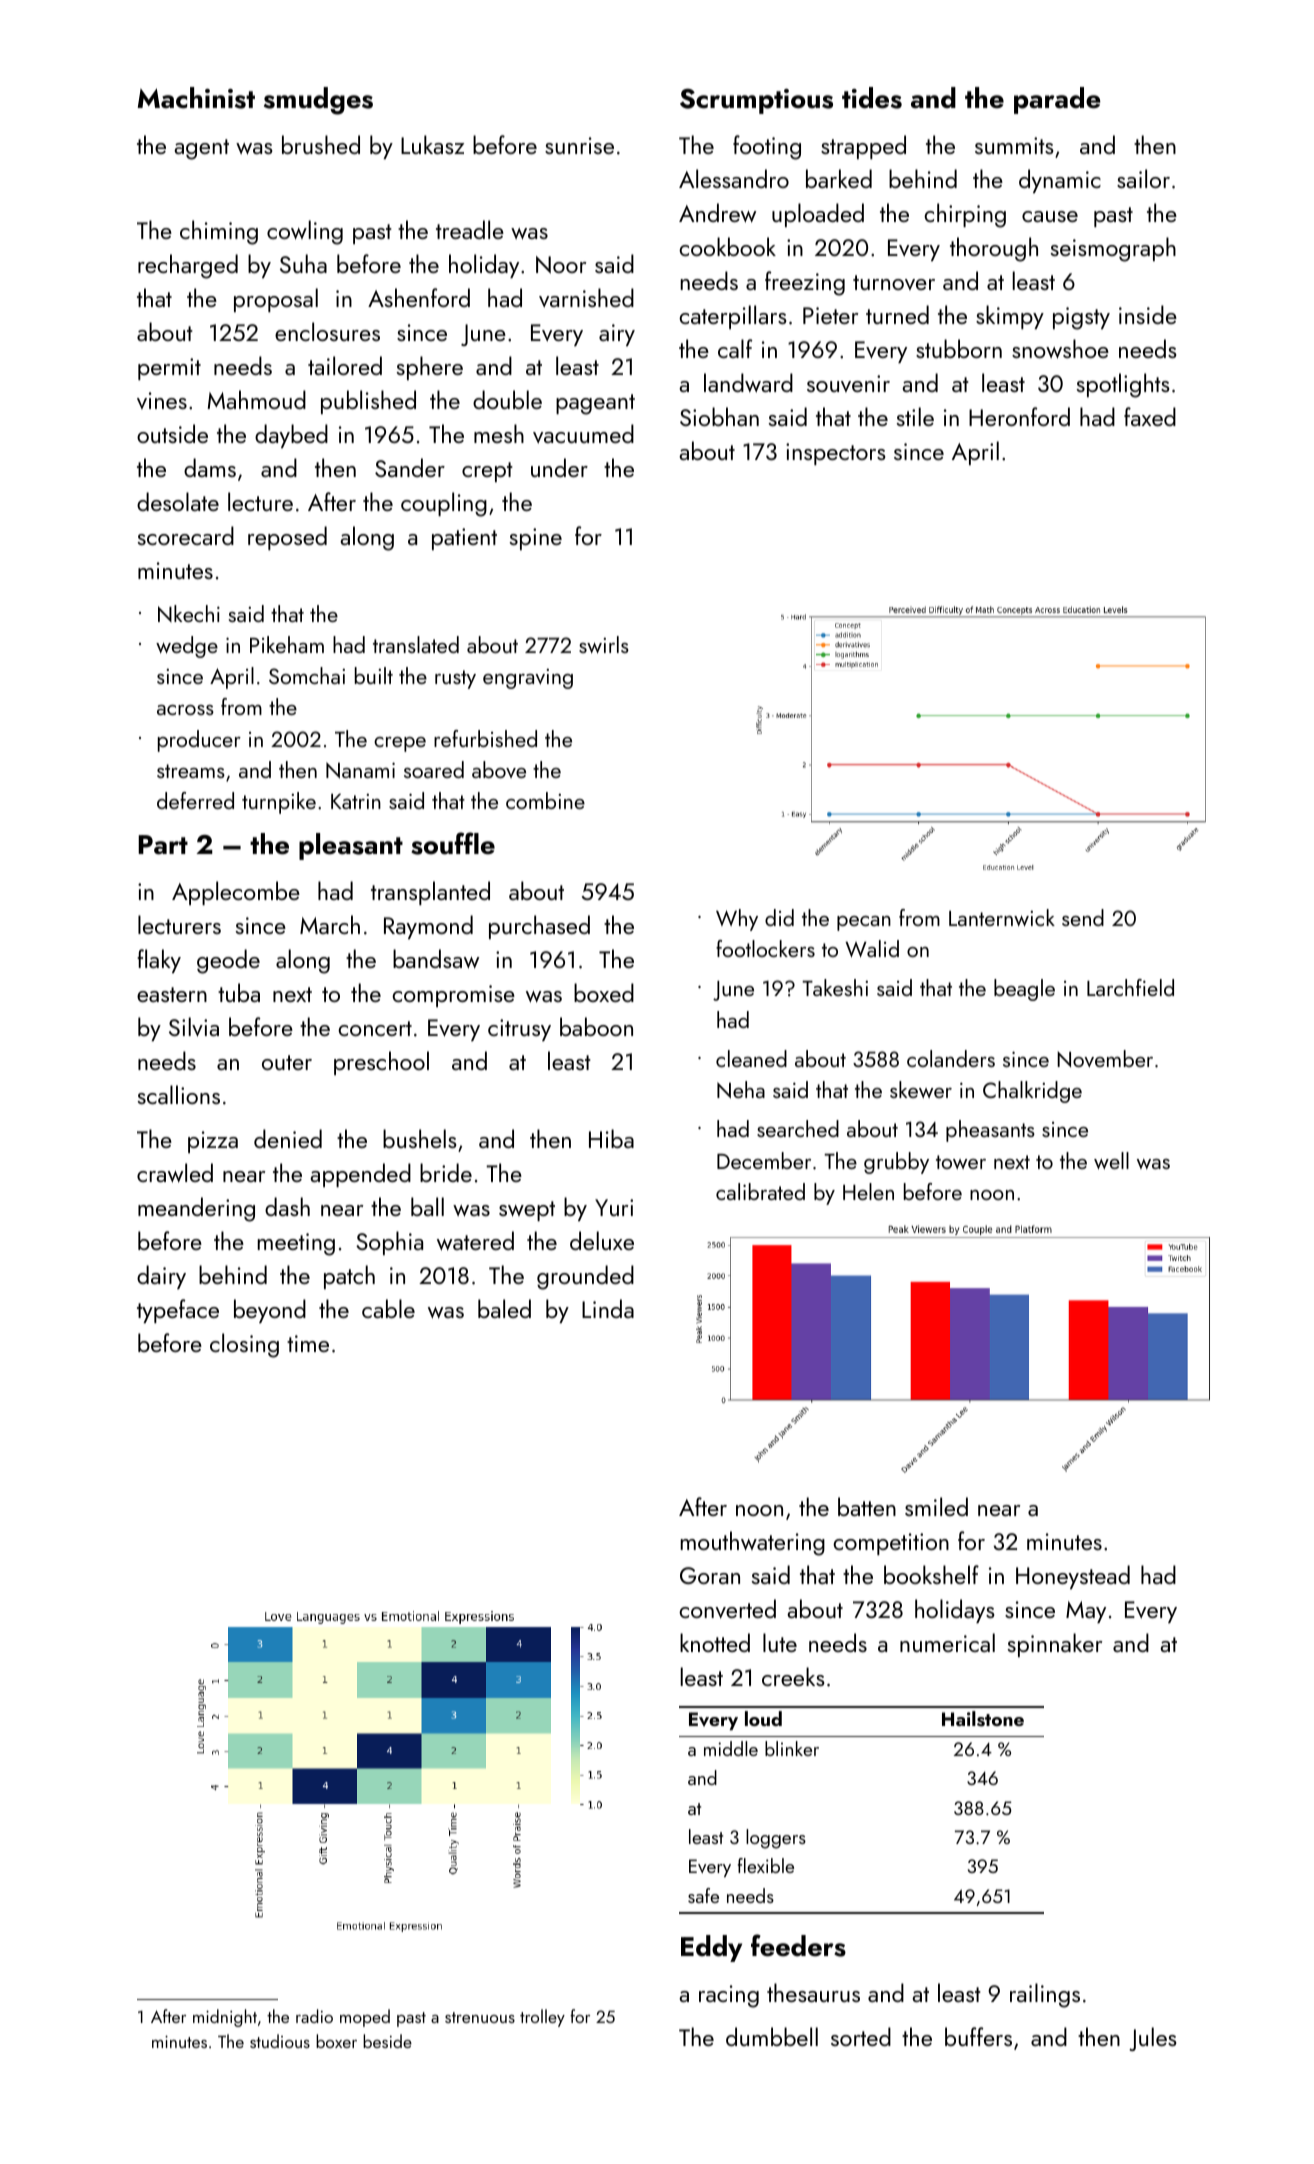 This page has height=2164, width=1314. Describe the element at coordinates (318, 101) in the page. I see `smudges` at that location.
